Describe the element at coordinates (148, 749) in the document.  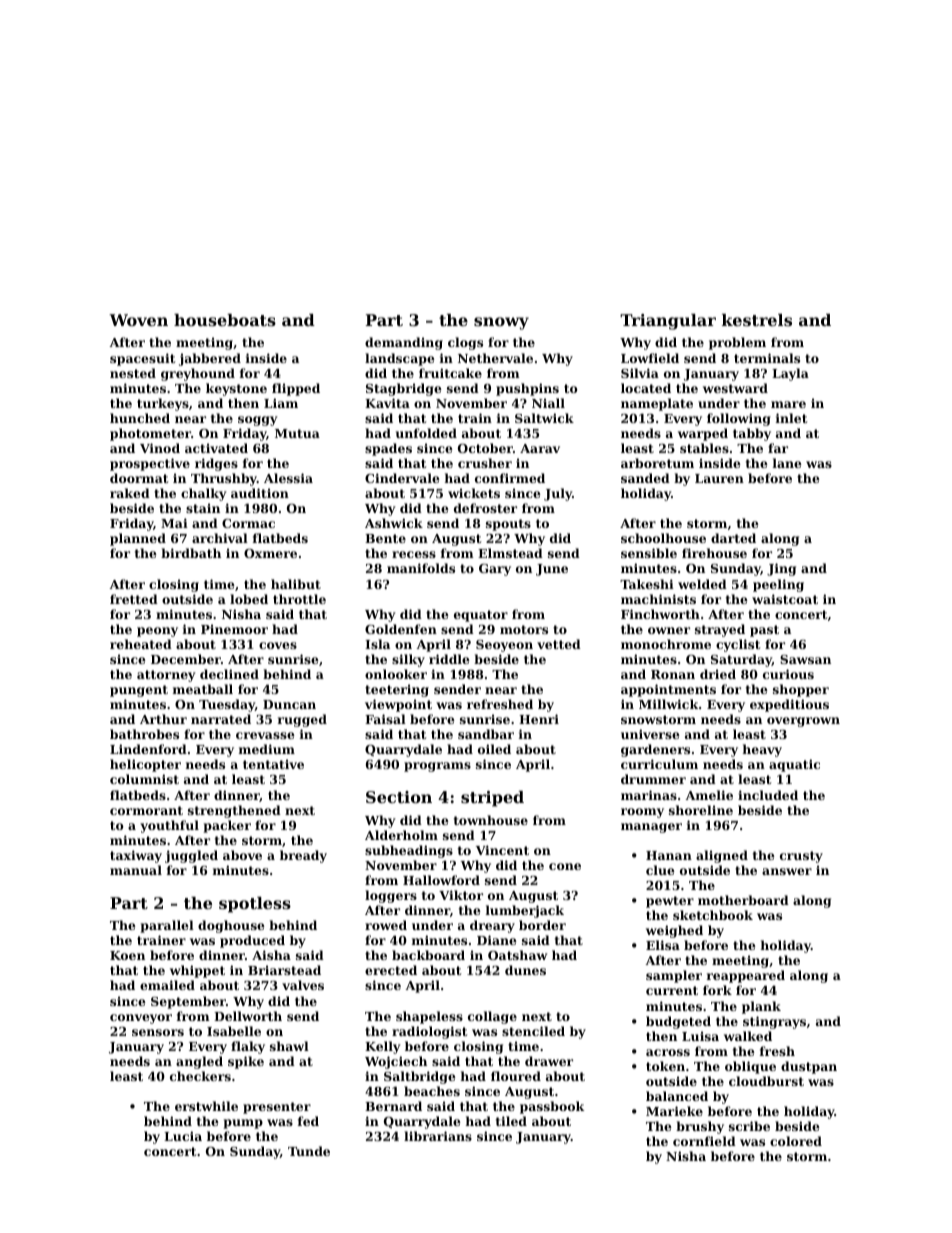
I see `Lindenford` at that location.
